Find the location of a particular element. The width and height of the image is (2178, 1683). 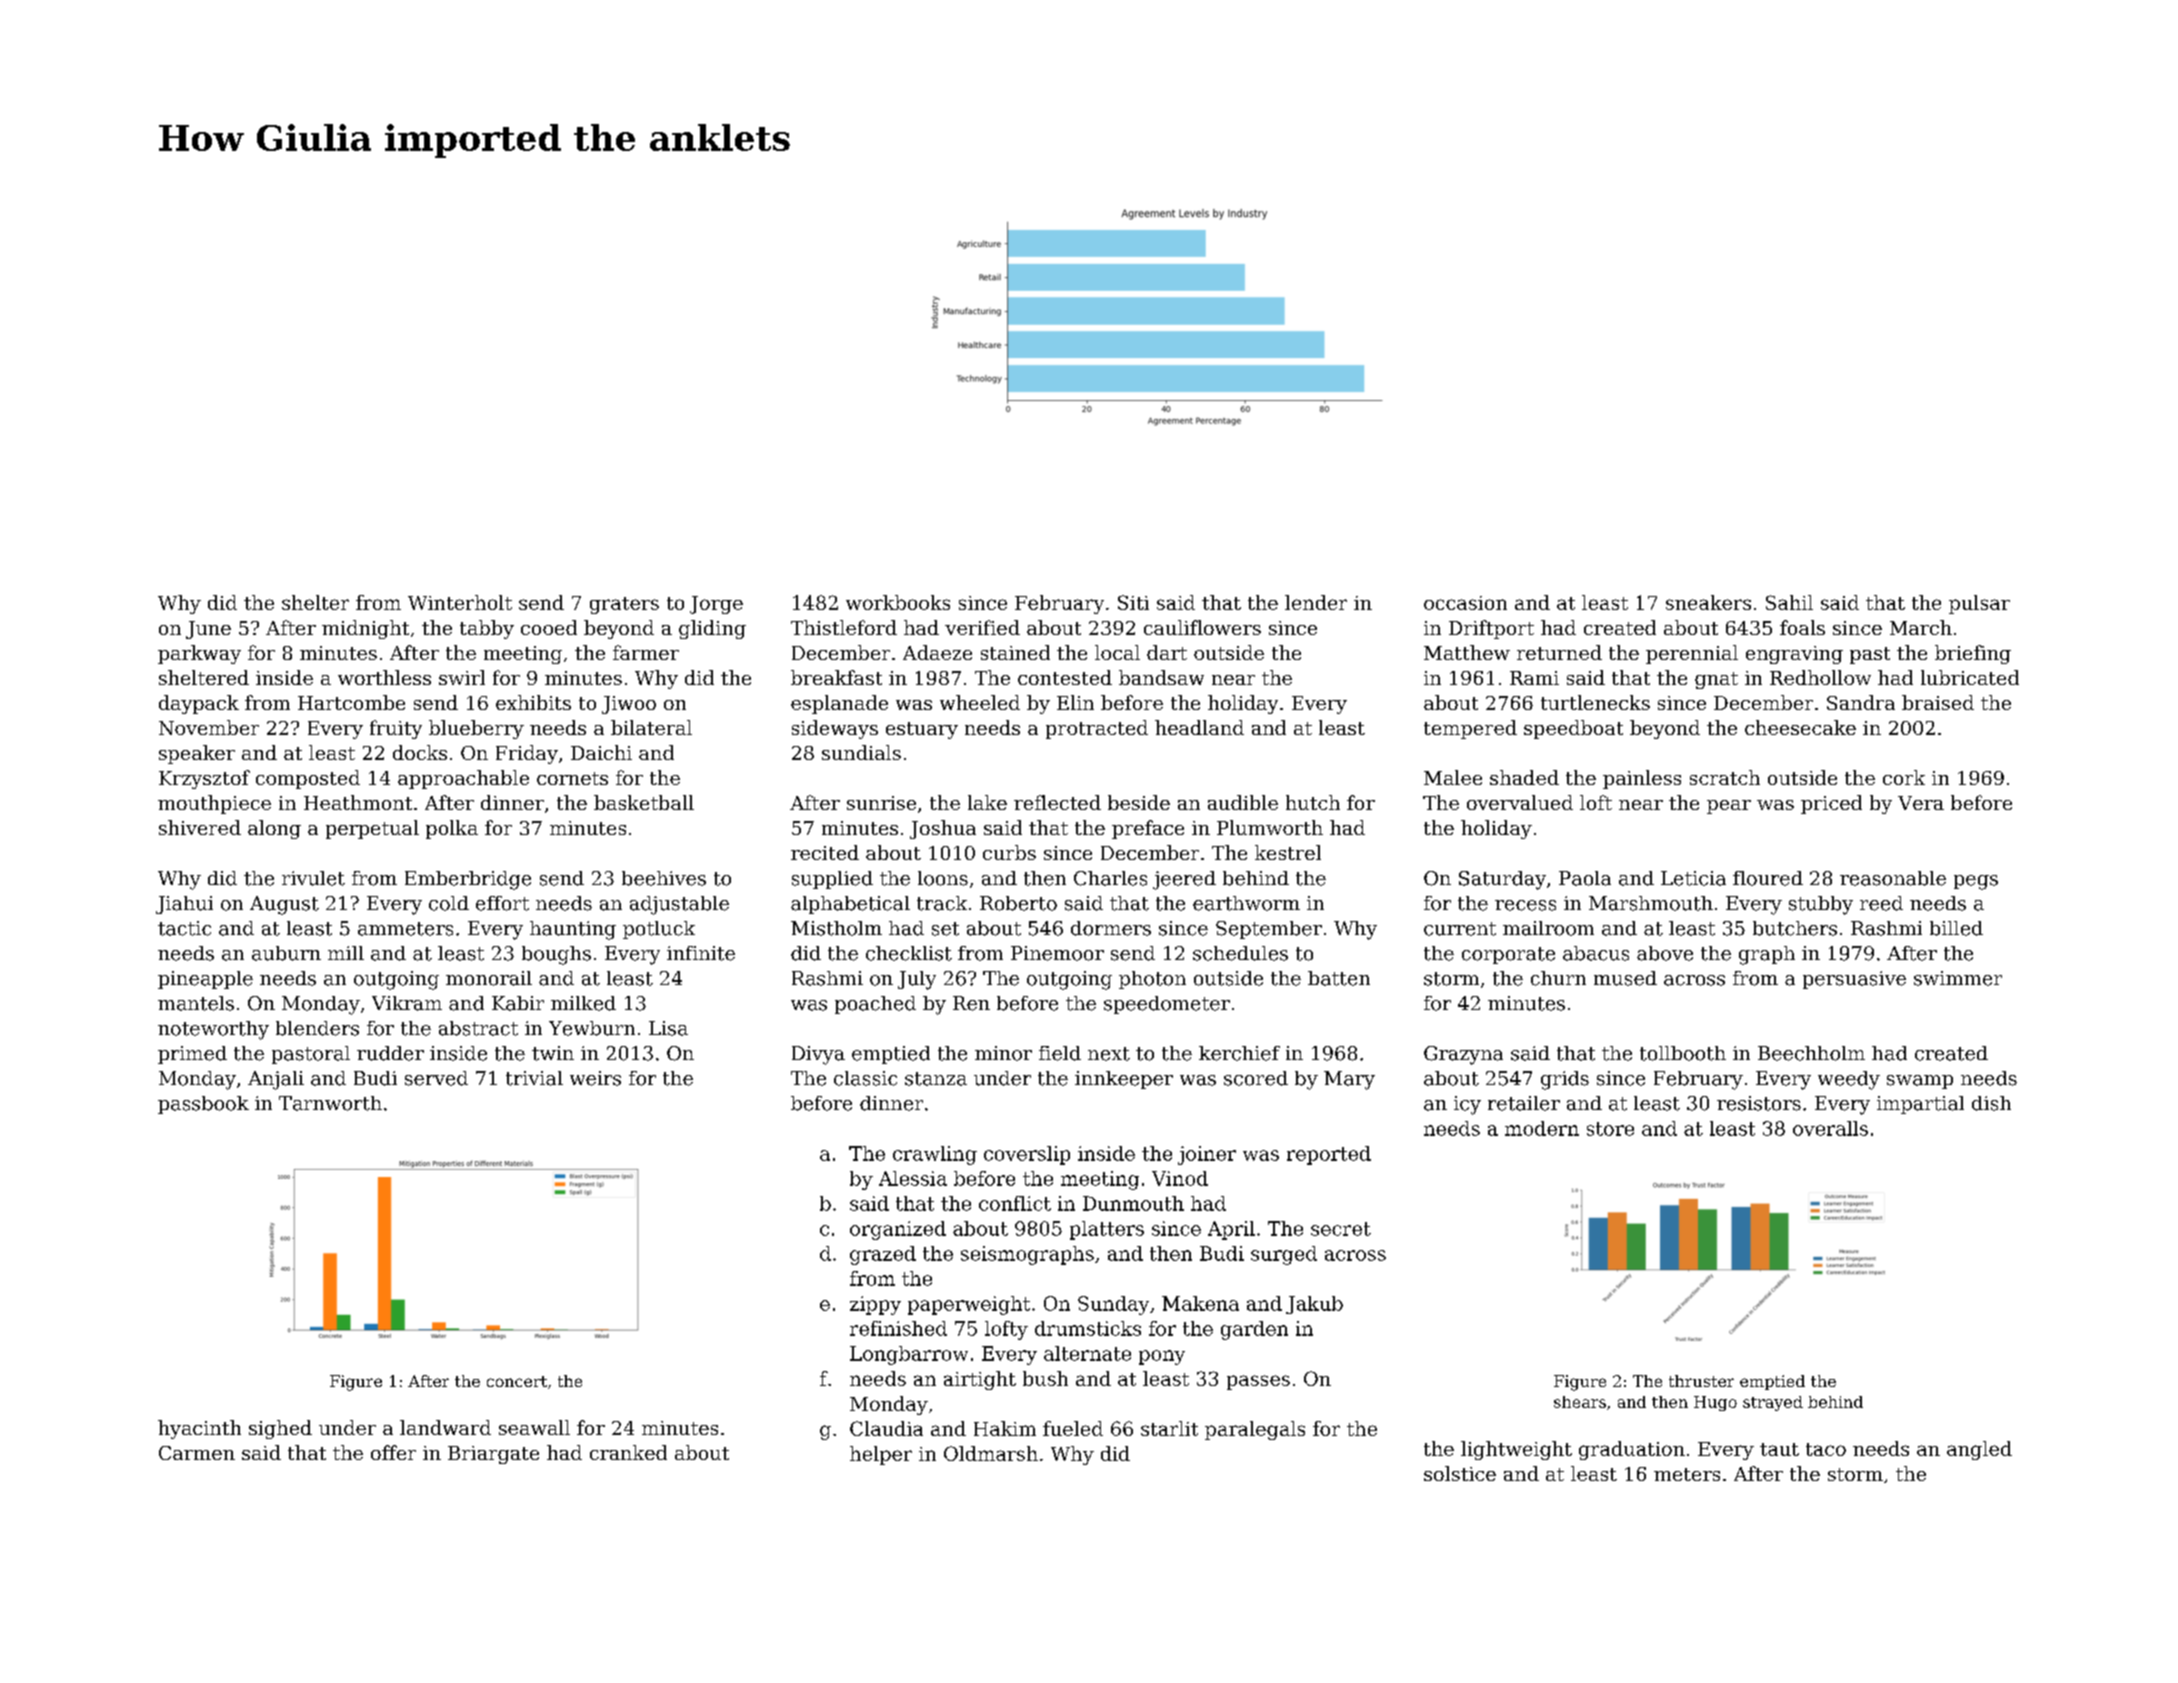

Alessia is located at coordinates (913, 1178).
